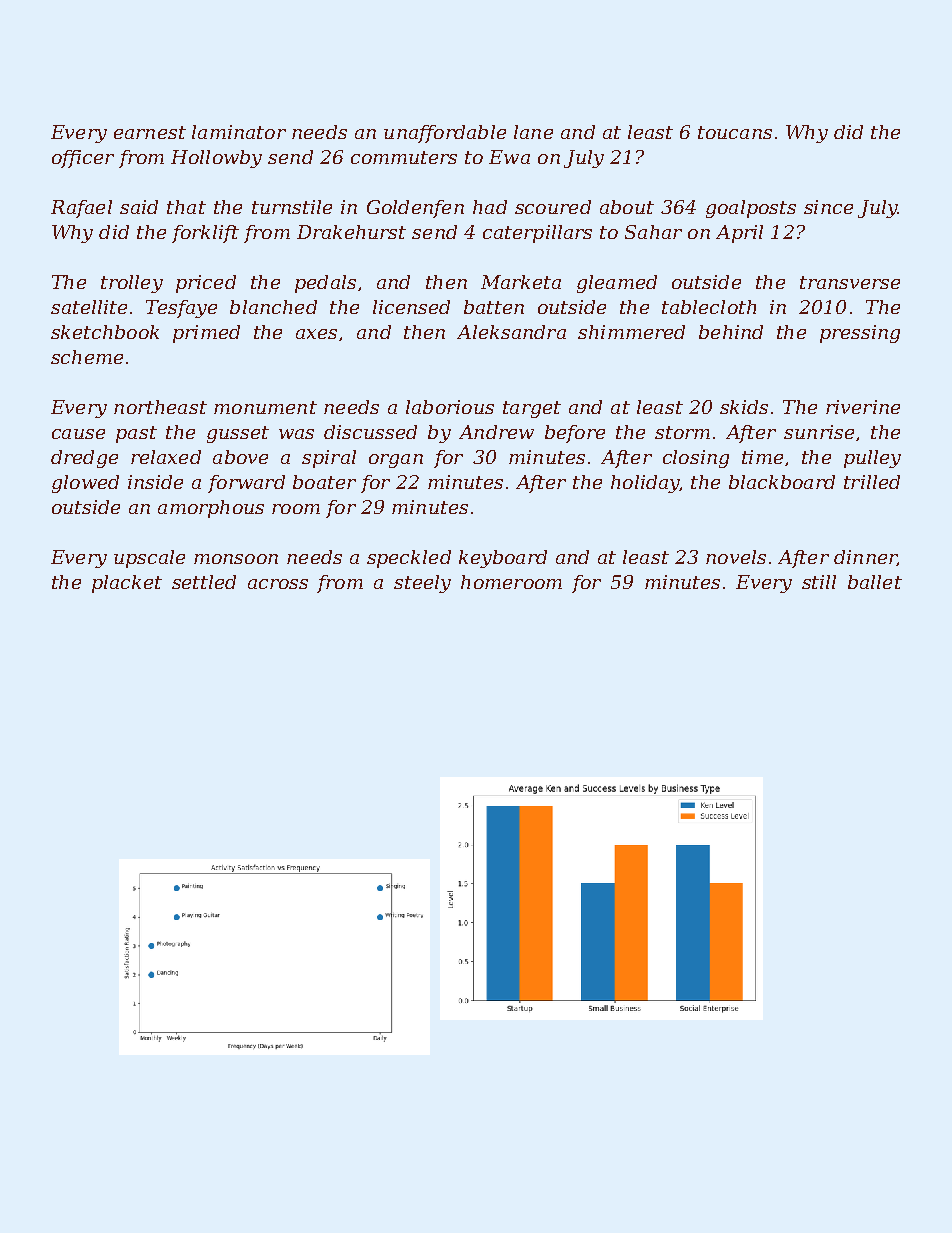 The height and width of the screenshot is (1233, 952). What do you see at coordinates (744, 407) in the screenshot?
I see `skids` at bounding box center [744, 407].
